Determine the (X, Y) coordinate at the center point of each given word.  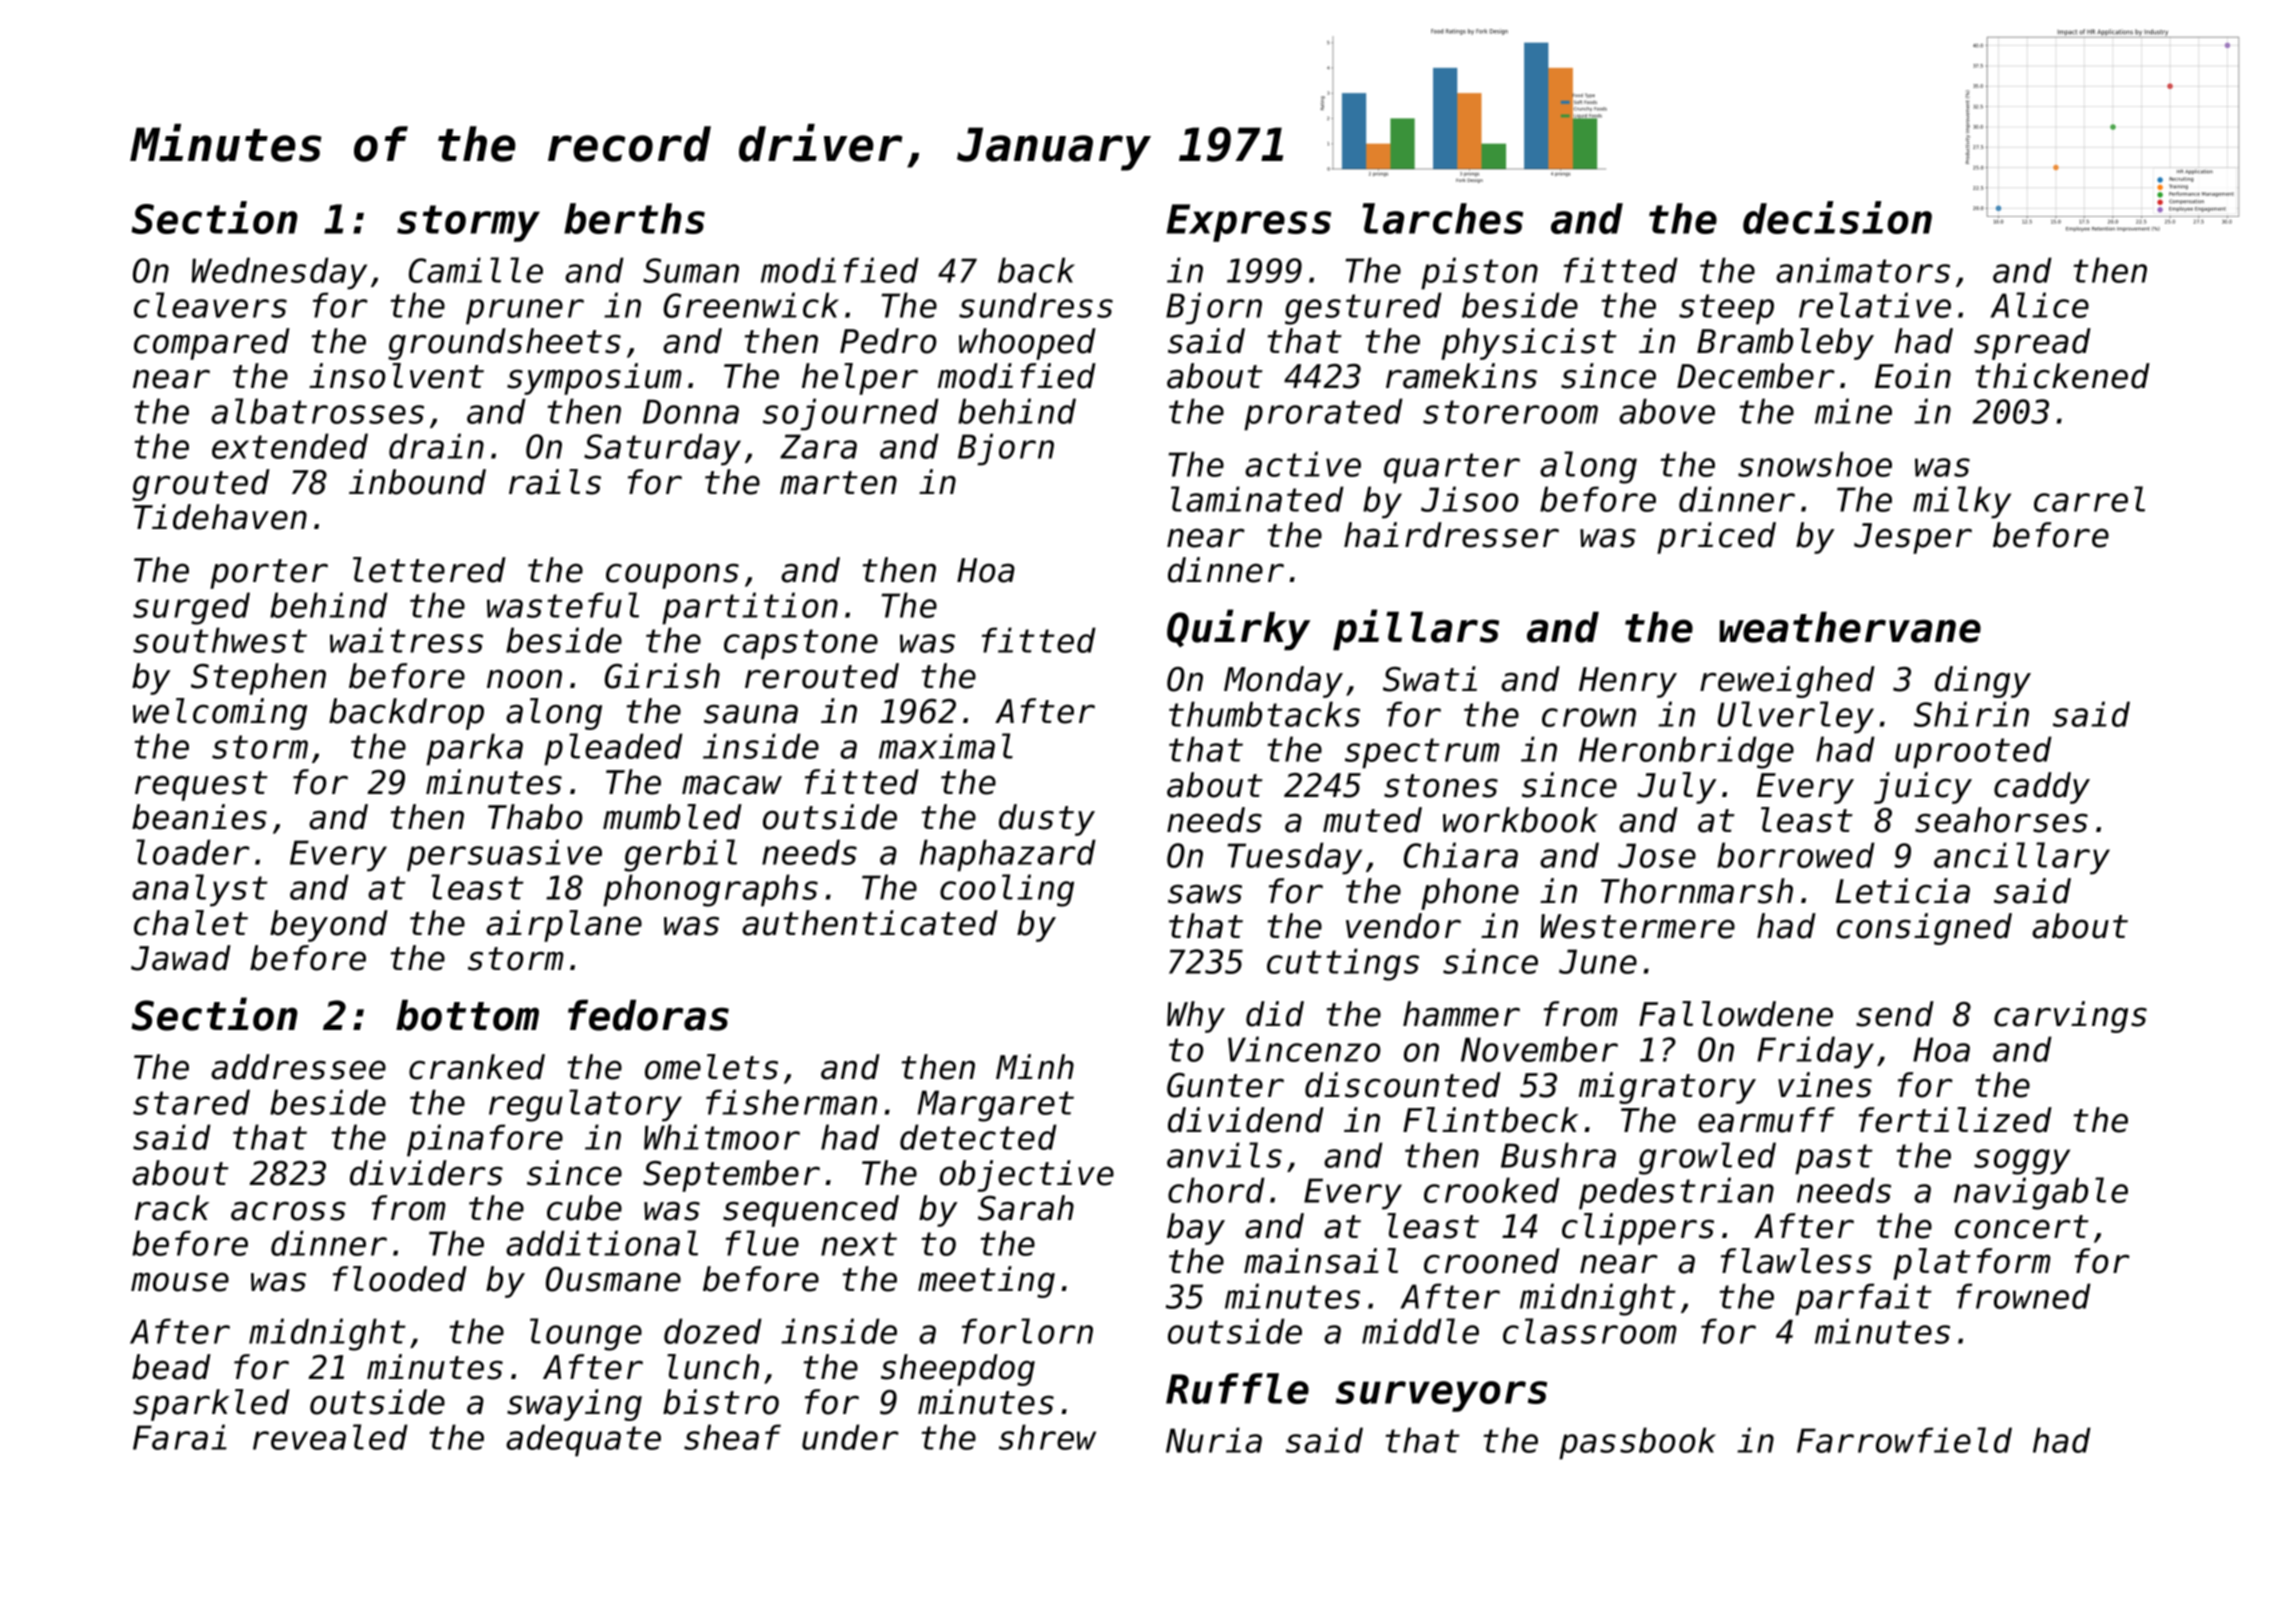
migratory (1667, 1088)
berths (634, 218)
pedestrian (1676, 1193)
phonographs (710, 890)
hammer (1461, 1014)
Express (1249, 223)
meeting (986, 1282)
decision (1837, 217)
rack (172, 1208)
